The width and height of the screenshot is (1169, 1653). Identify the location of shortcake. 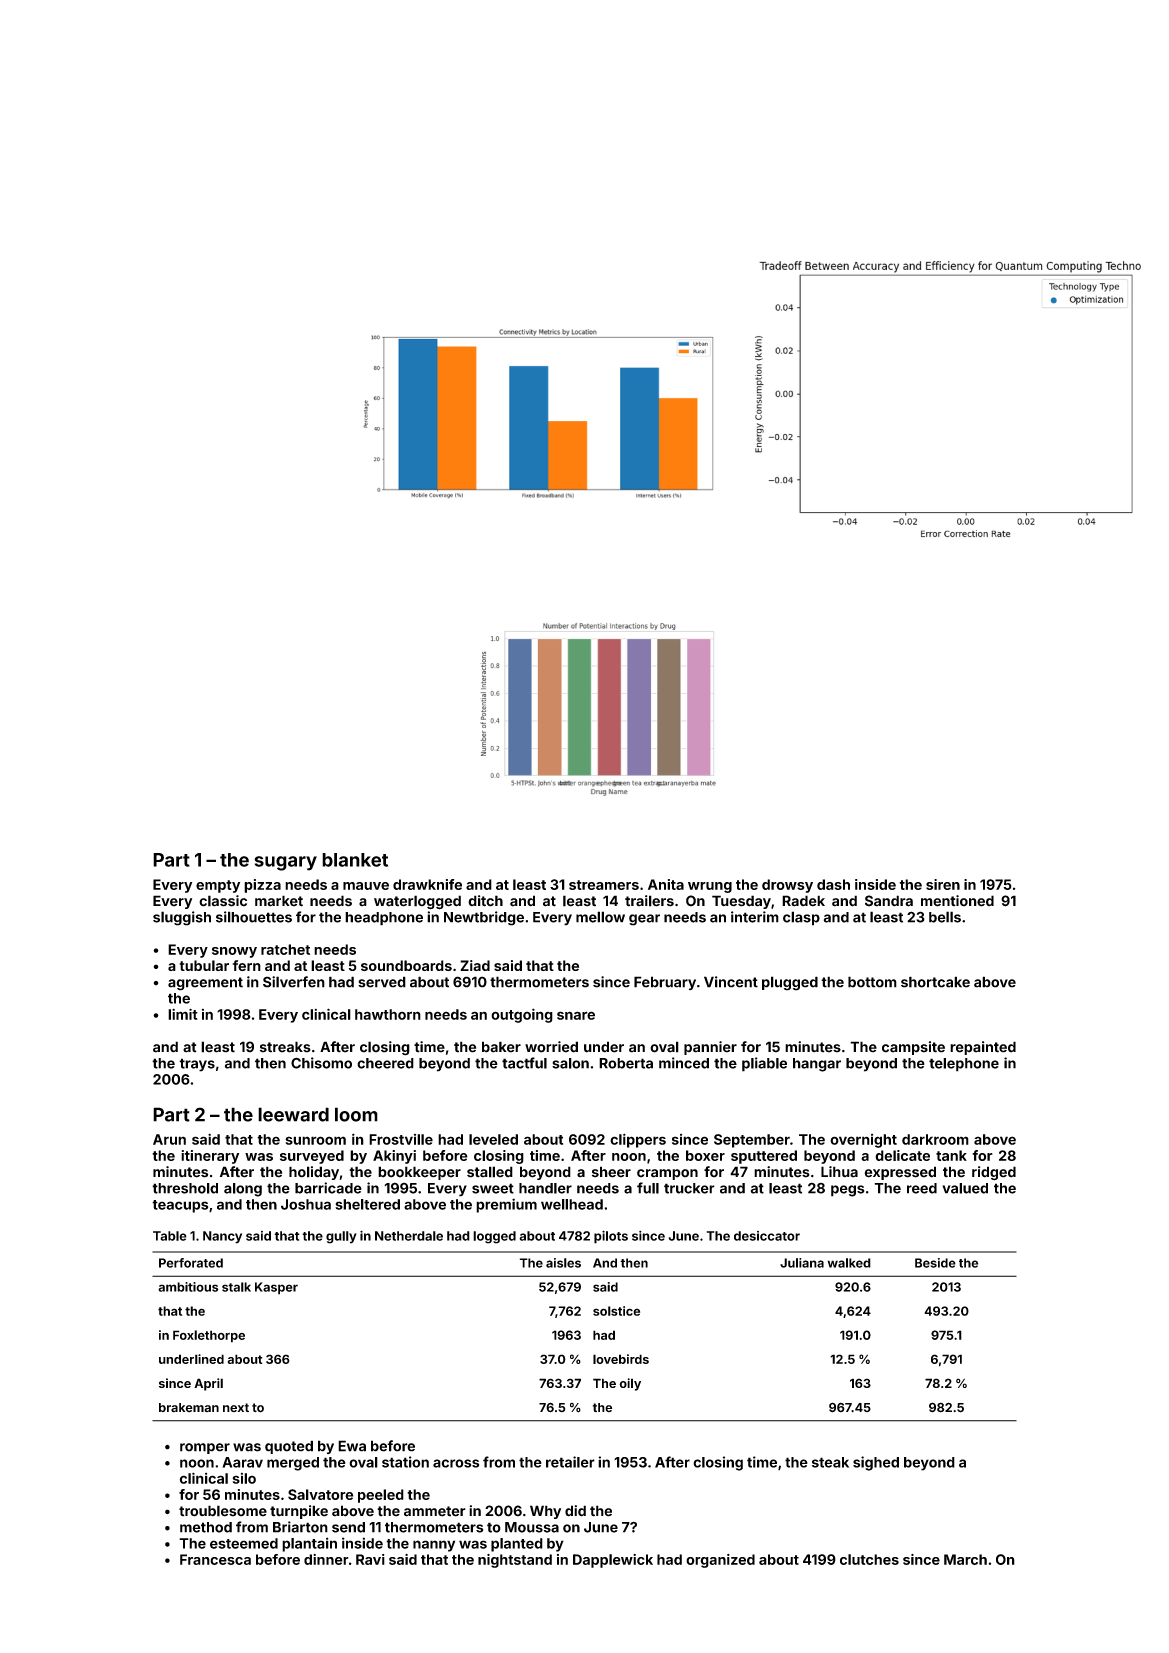
(935, 982).
